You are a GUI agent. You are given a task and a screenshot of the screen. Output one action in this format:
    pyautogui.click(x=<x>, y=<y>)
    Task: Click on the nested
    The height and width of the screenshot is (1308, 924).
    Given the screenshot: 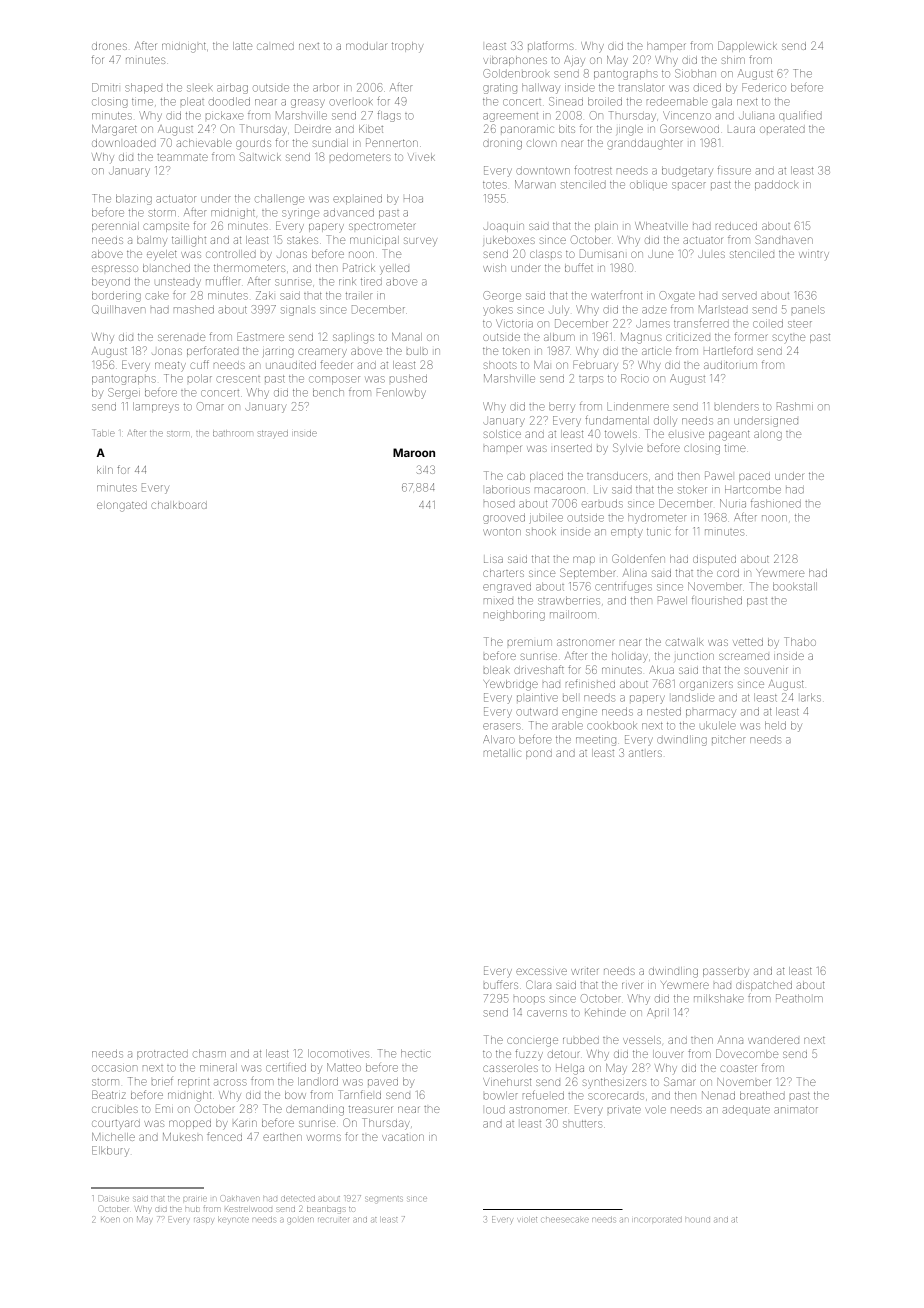 What is the action you would take?
    pyautogui.click(x=664, y=711)
